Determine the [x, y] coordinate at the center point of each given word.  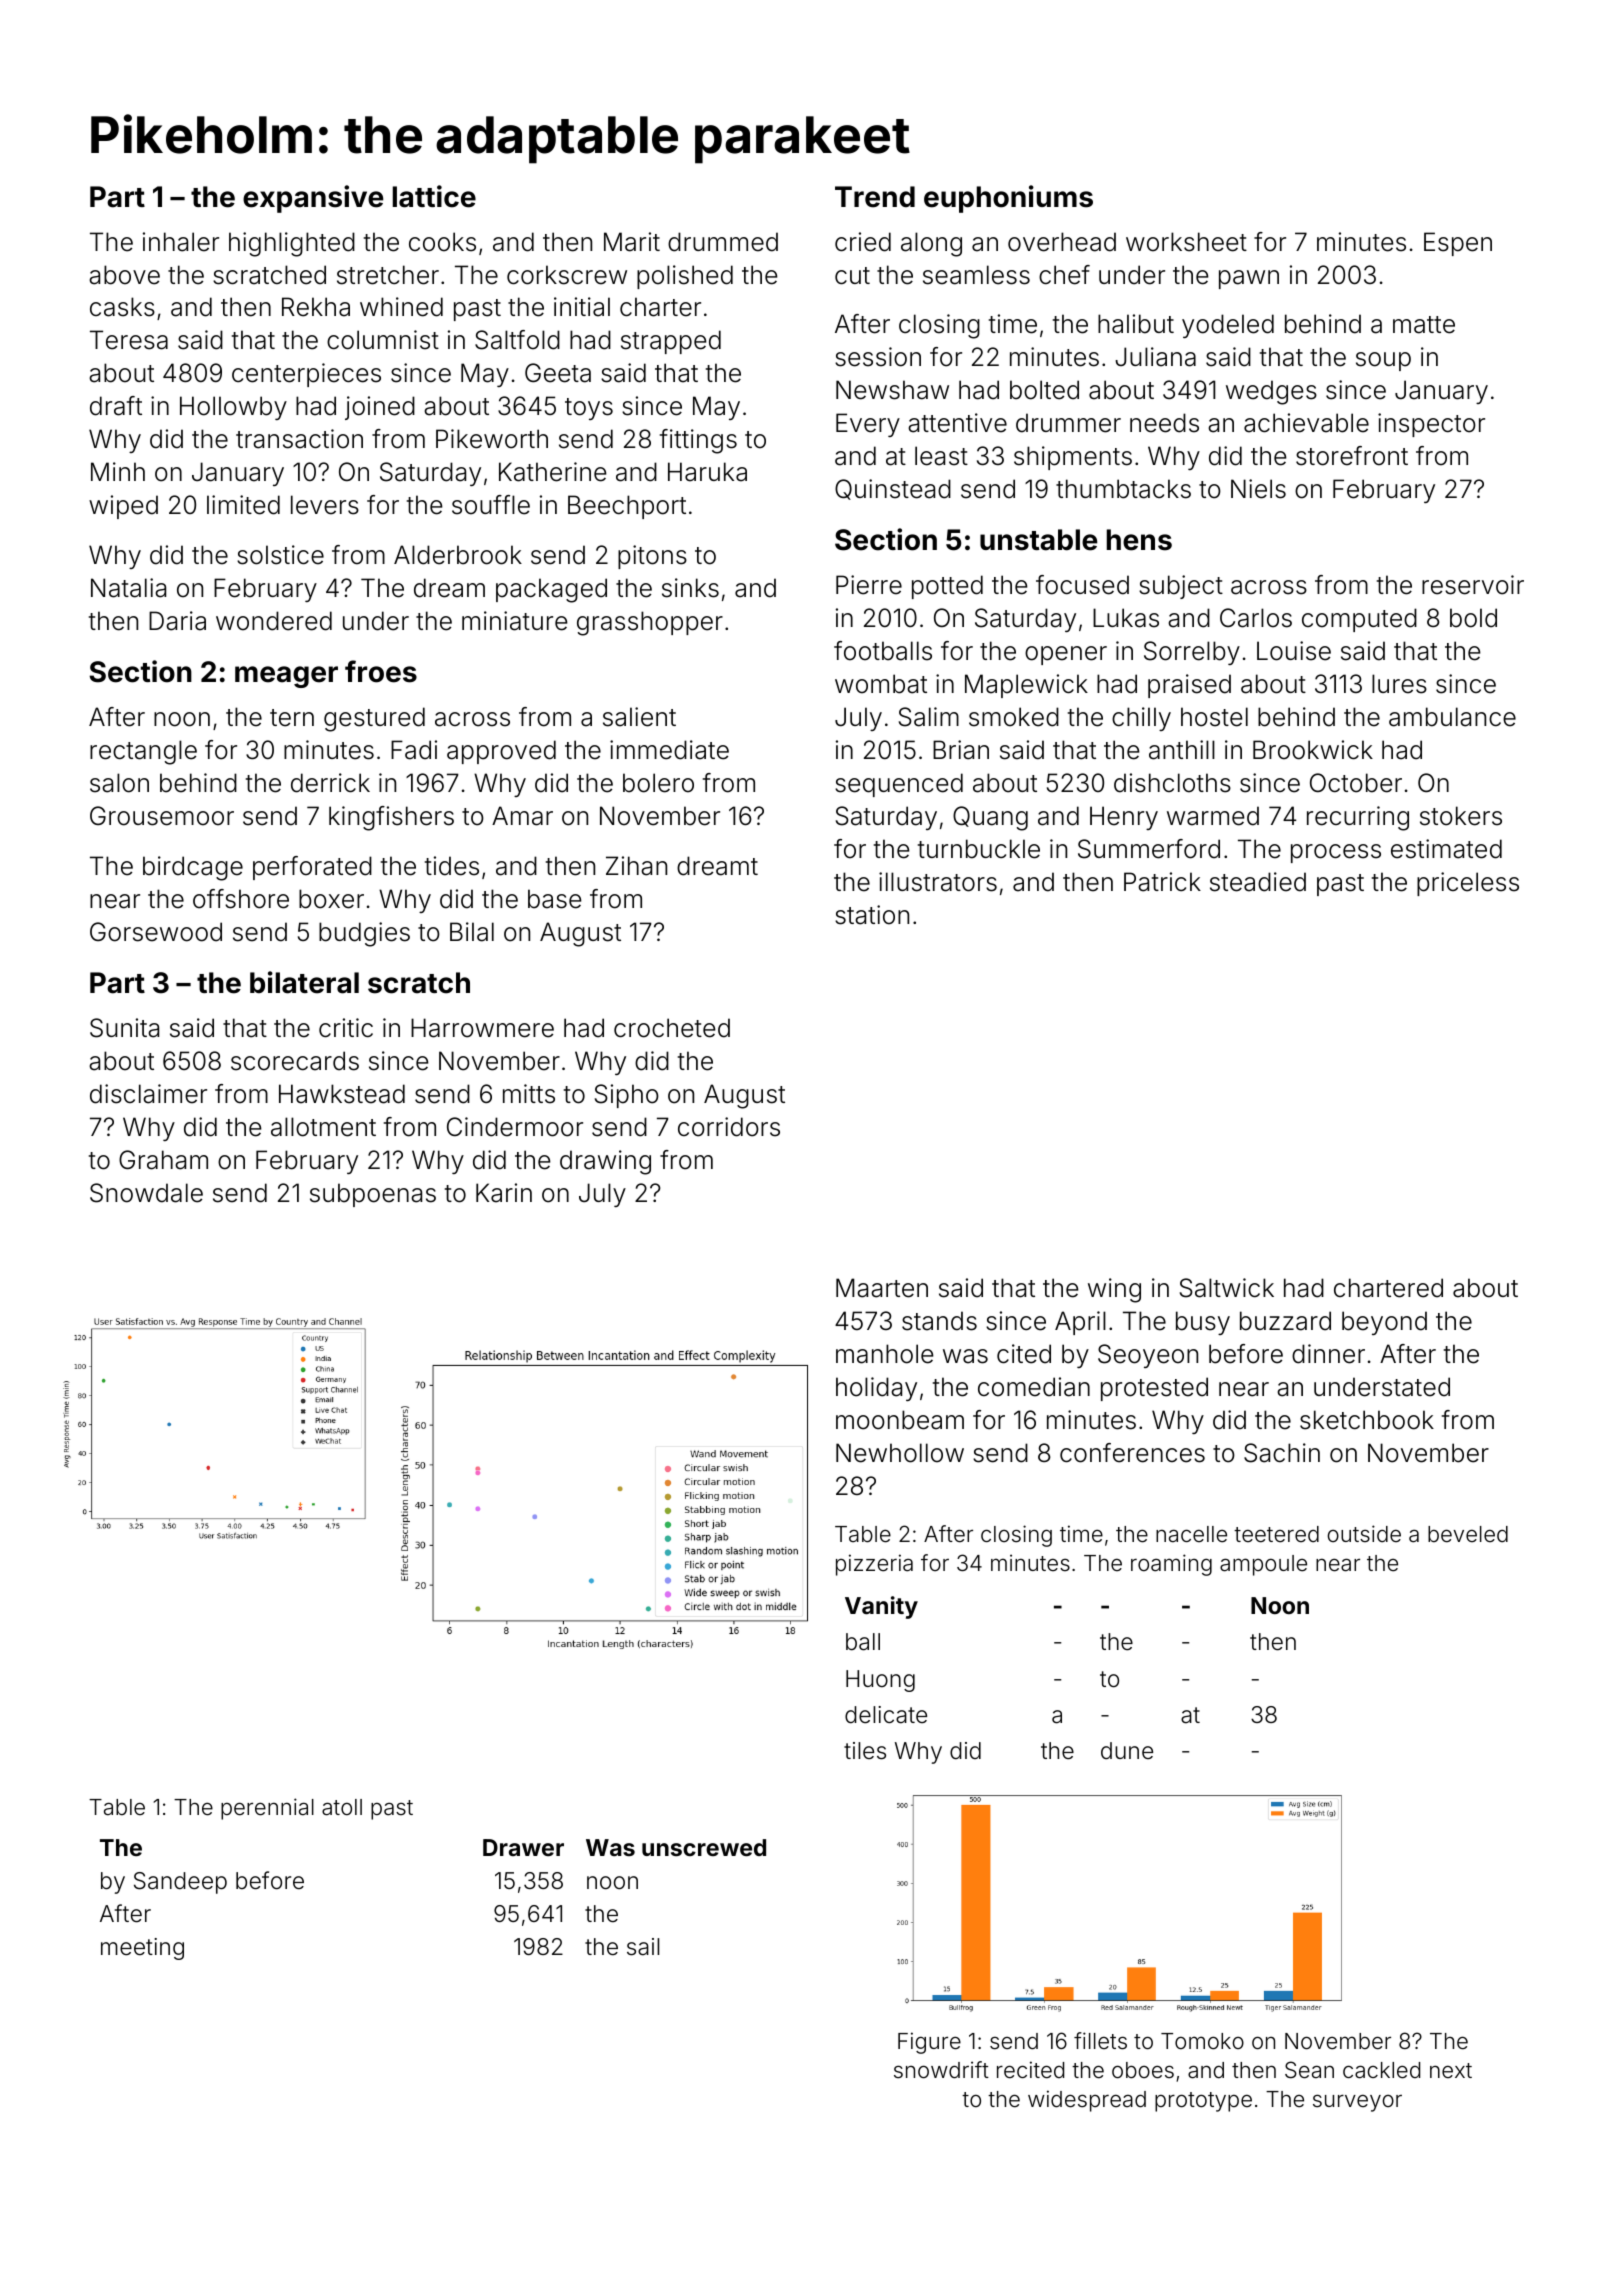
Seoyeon [1148, 1356]
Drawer [523, 1847]
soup [1383, 361]
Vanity [881, 1607]
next [1451, 2070]
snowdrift [941, 2070]
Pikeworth [492, 439]
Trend [875, 197]
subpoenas [373, 1195]
